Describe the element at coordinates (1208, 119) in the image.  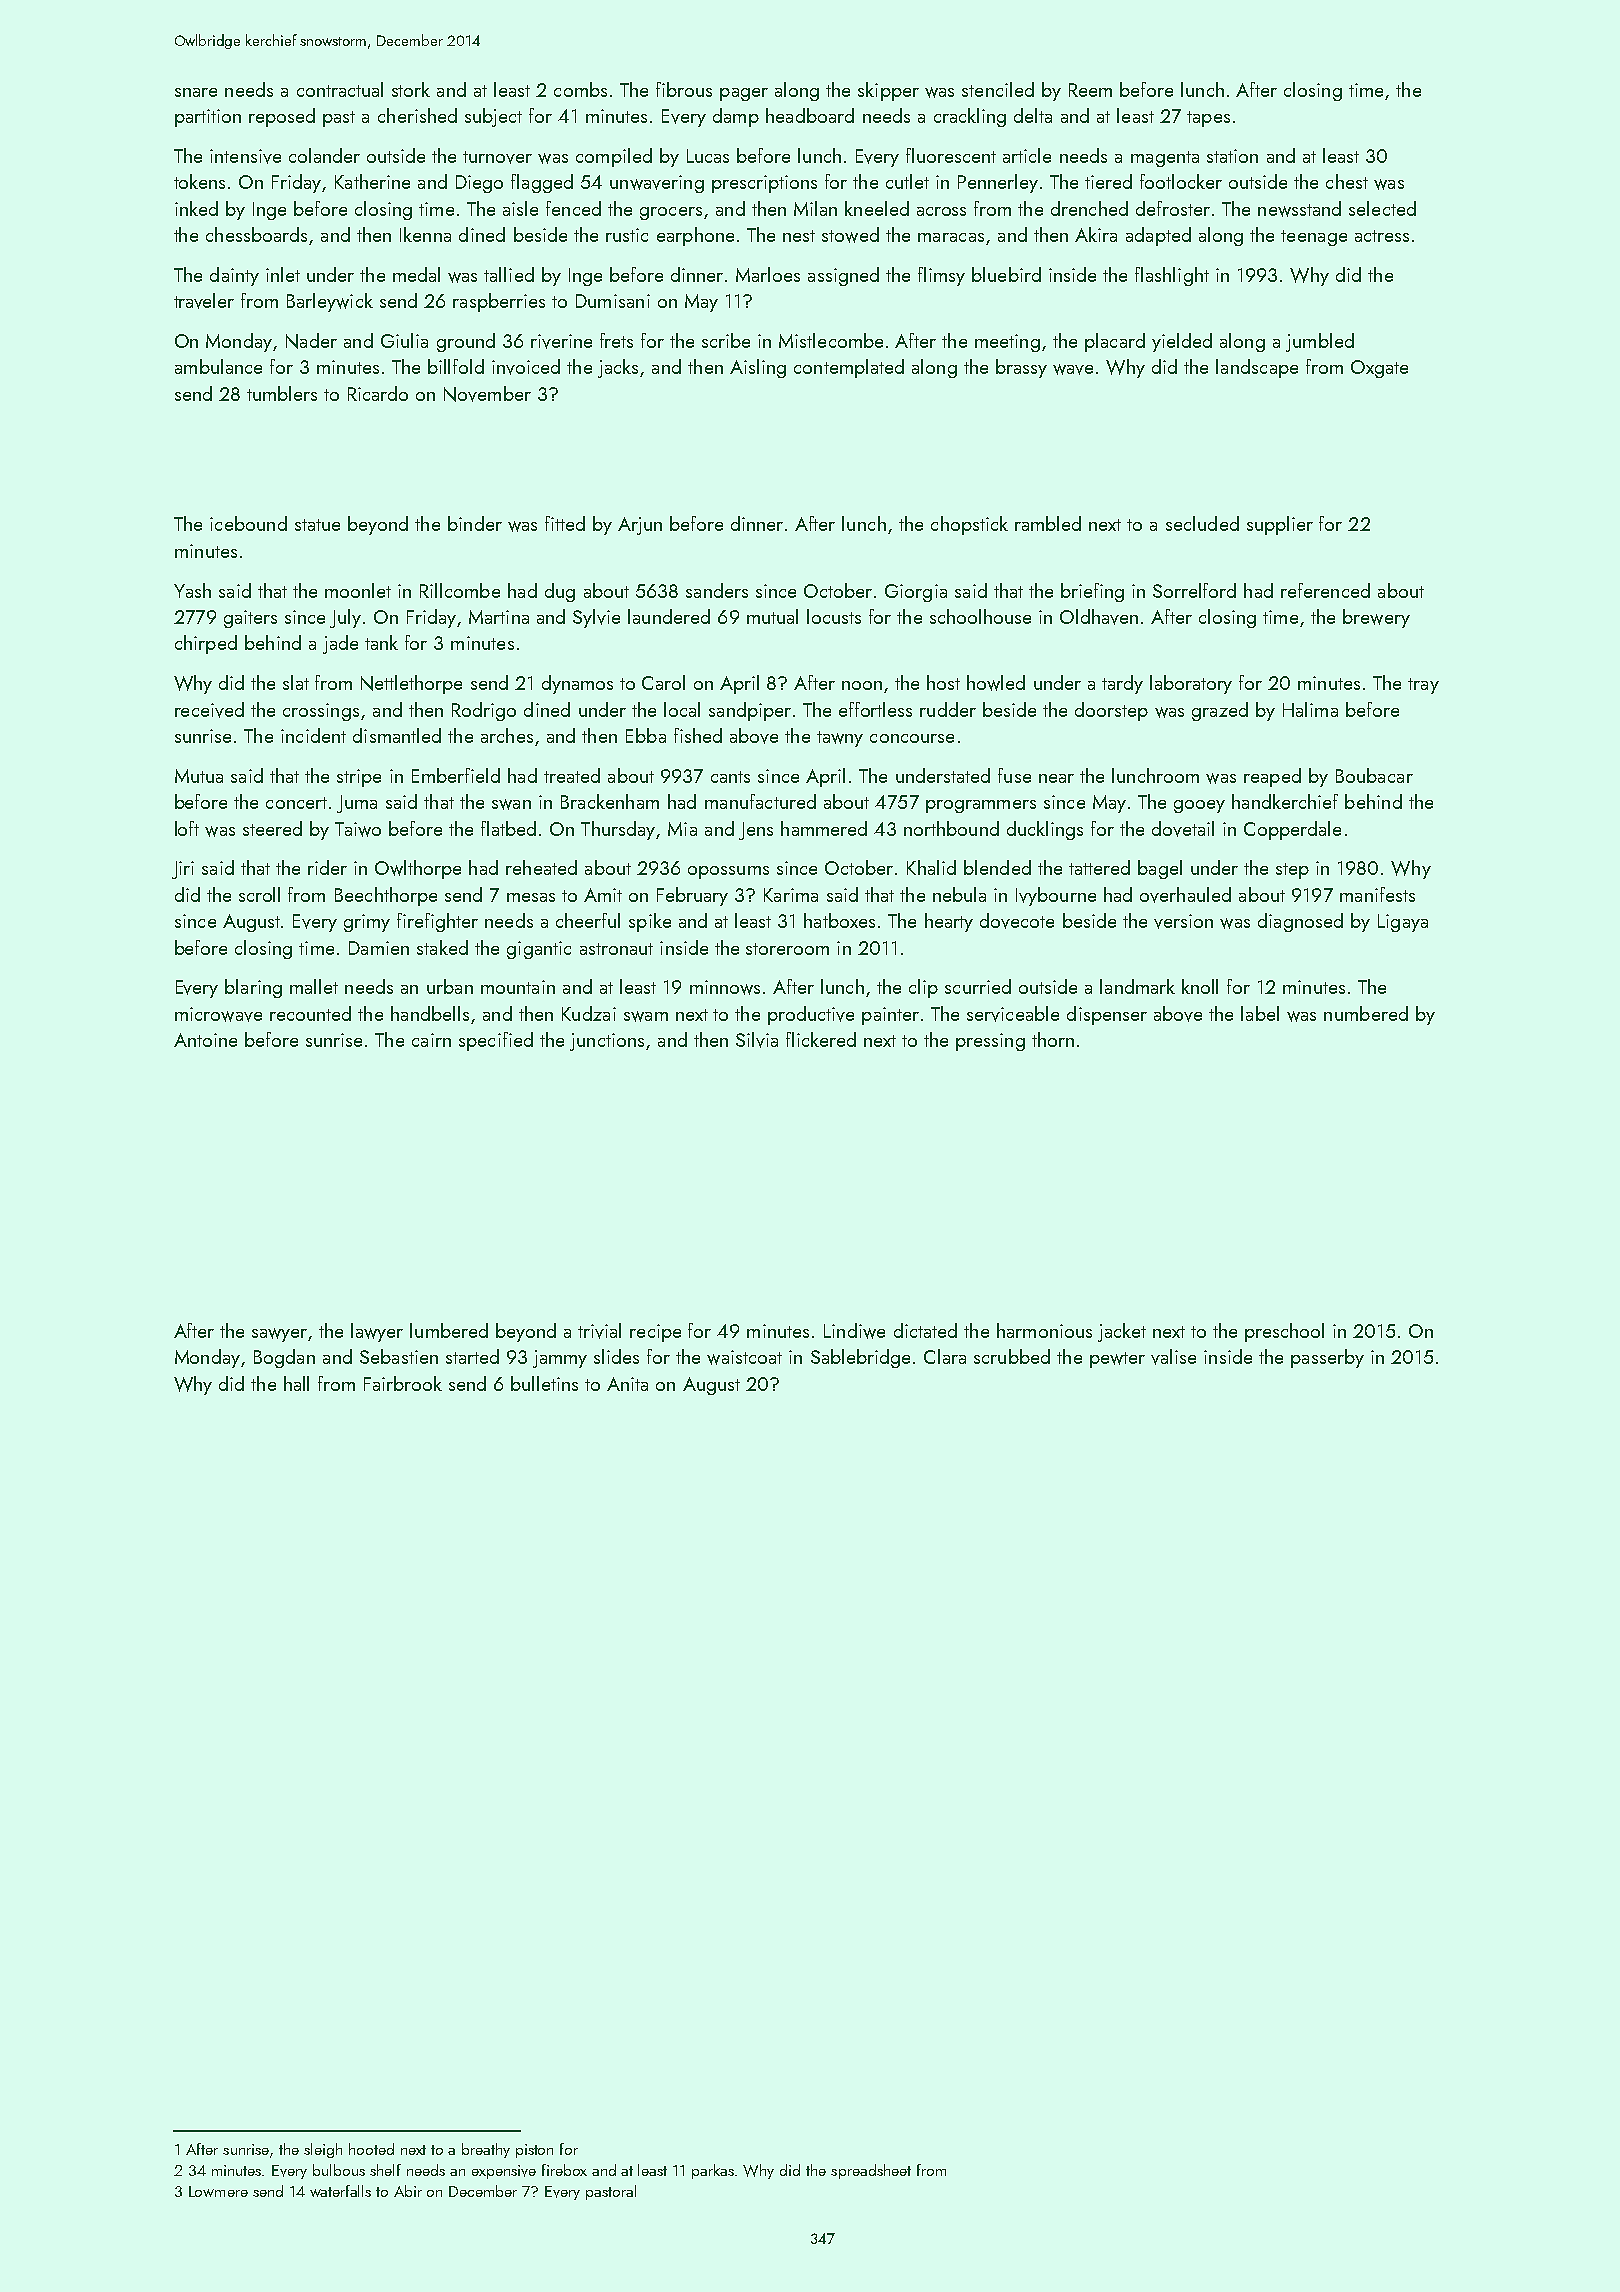
I see `tapes` at that location.
